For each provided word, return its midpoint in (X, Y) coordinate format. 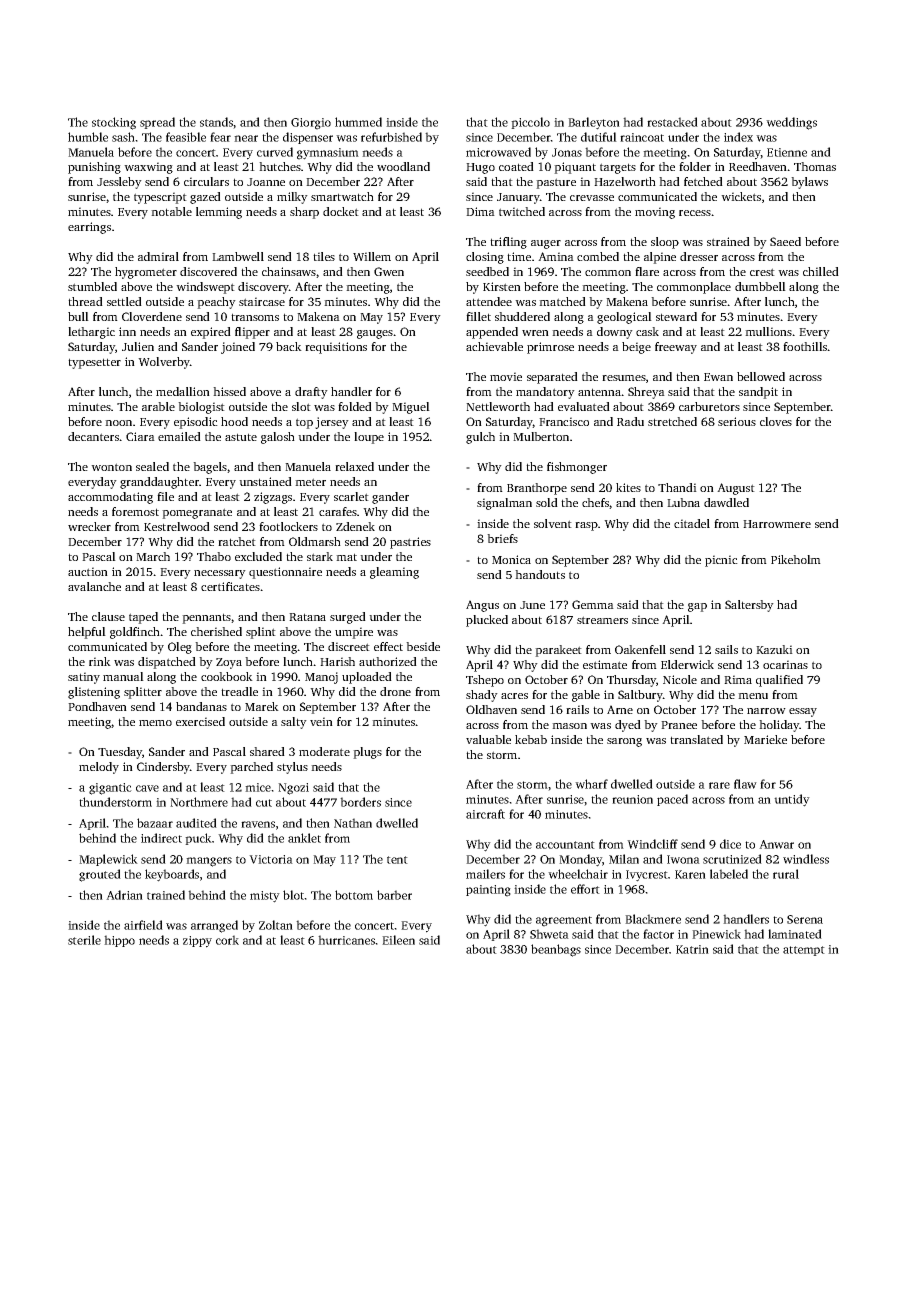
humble (88, 137)
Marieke (765, 739)
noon (118, 423)
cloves (776, 421)
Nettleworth (498, 406)
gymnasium (328, 154)
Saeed (785, 241)
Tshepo (485, 681)
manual (123, 676)
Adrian (124, 895)
